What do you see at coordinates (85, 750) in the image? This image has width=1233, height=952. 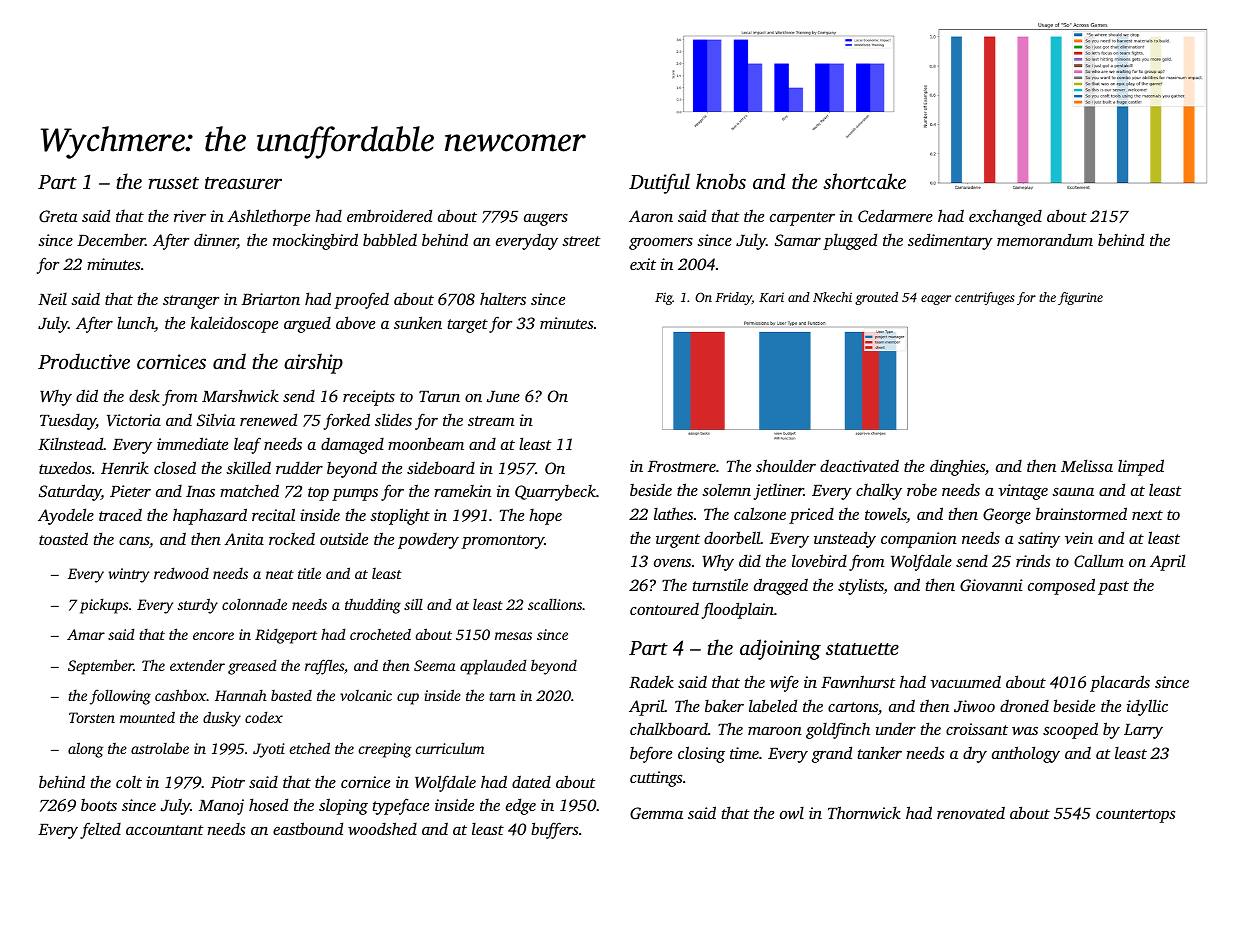 I see `along` at bounding box center [85, 750].
